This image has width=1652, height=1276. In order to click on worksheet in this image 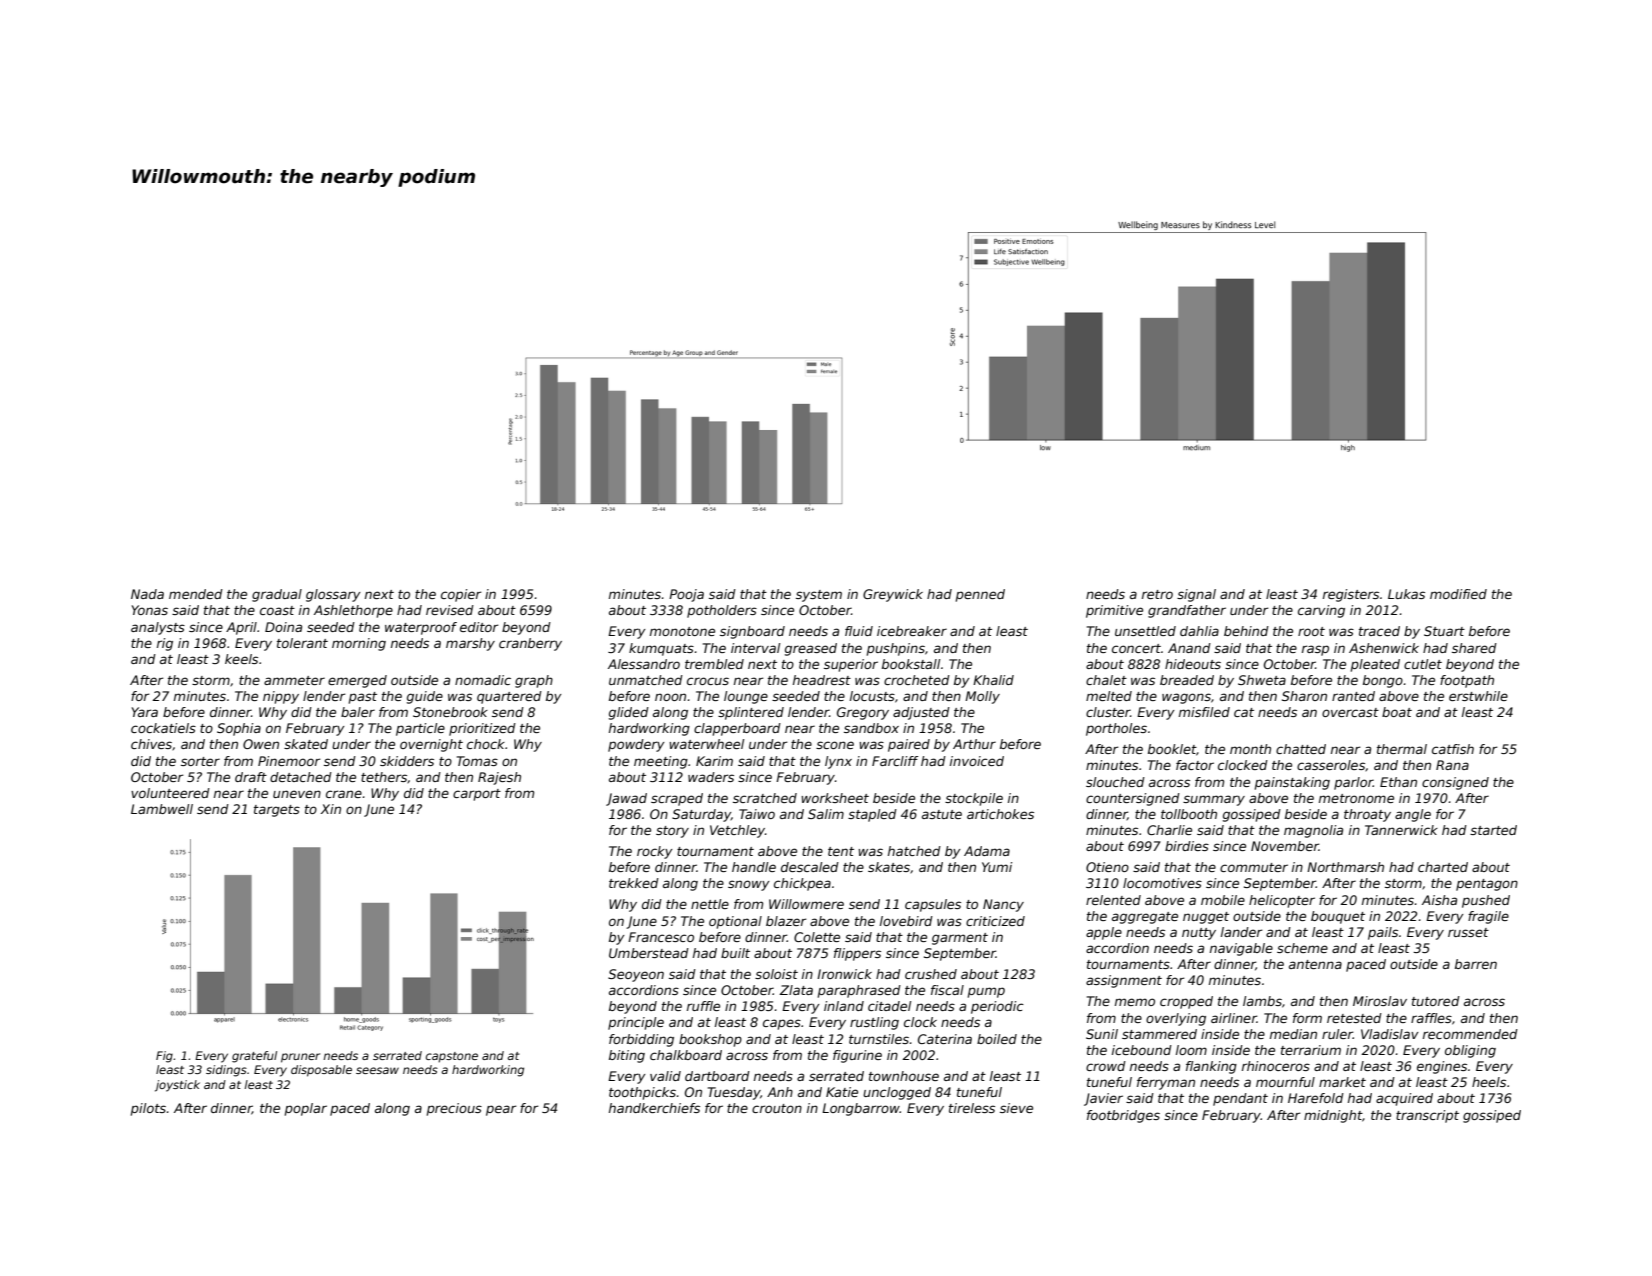, I will do `click(835, 798)`.
